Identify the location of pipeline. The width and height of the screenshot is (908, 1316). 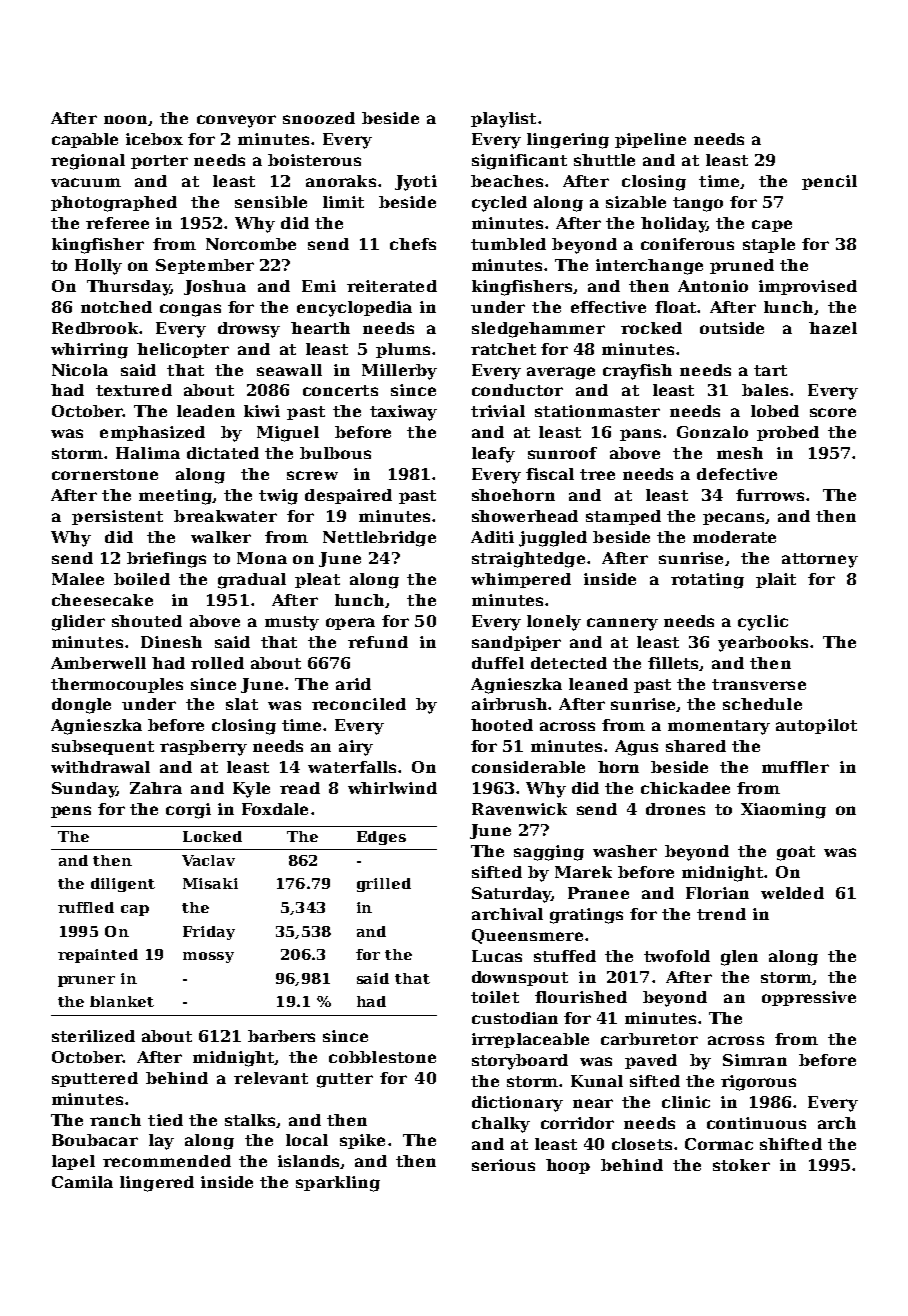
(650, 140).
